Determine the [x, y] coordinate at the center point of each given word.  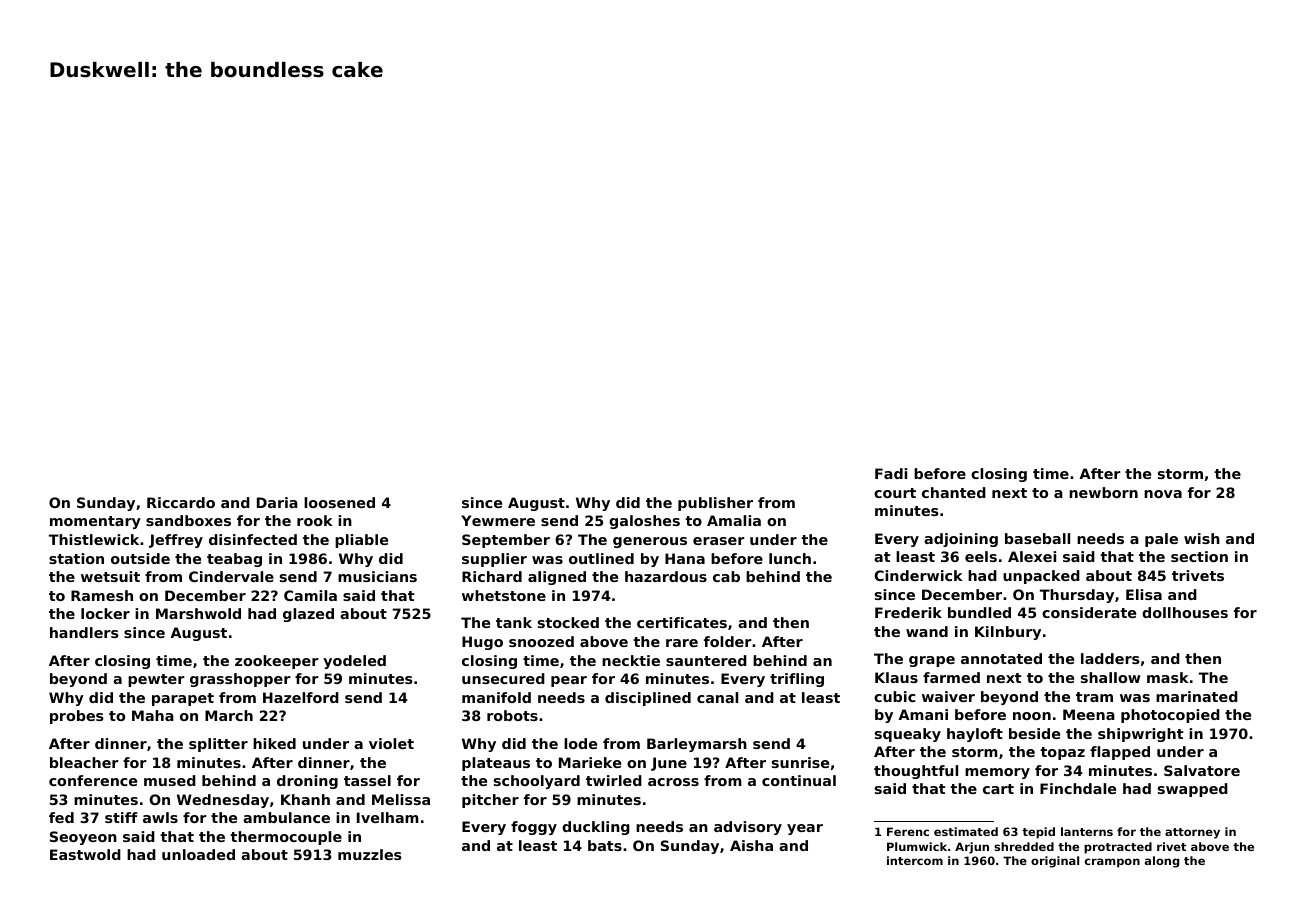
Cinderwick [918, 575]
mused [170, 780]
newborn [1103, 492]
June [669, 764]
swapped [1193, 790]
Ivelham [388, 817]
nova [1163, 494]
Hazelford [301, 697]
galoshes [644, 522]
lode [580, 743]
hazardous [666, 576]
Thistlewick [94, 539]
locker [105, 613]
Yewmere [498, 520]
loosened [339, 502]
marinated [1197, 696]
